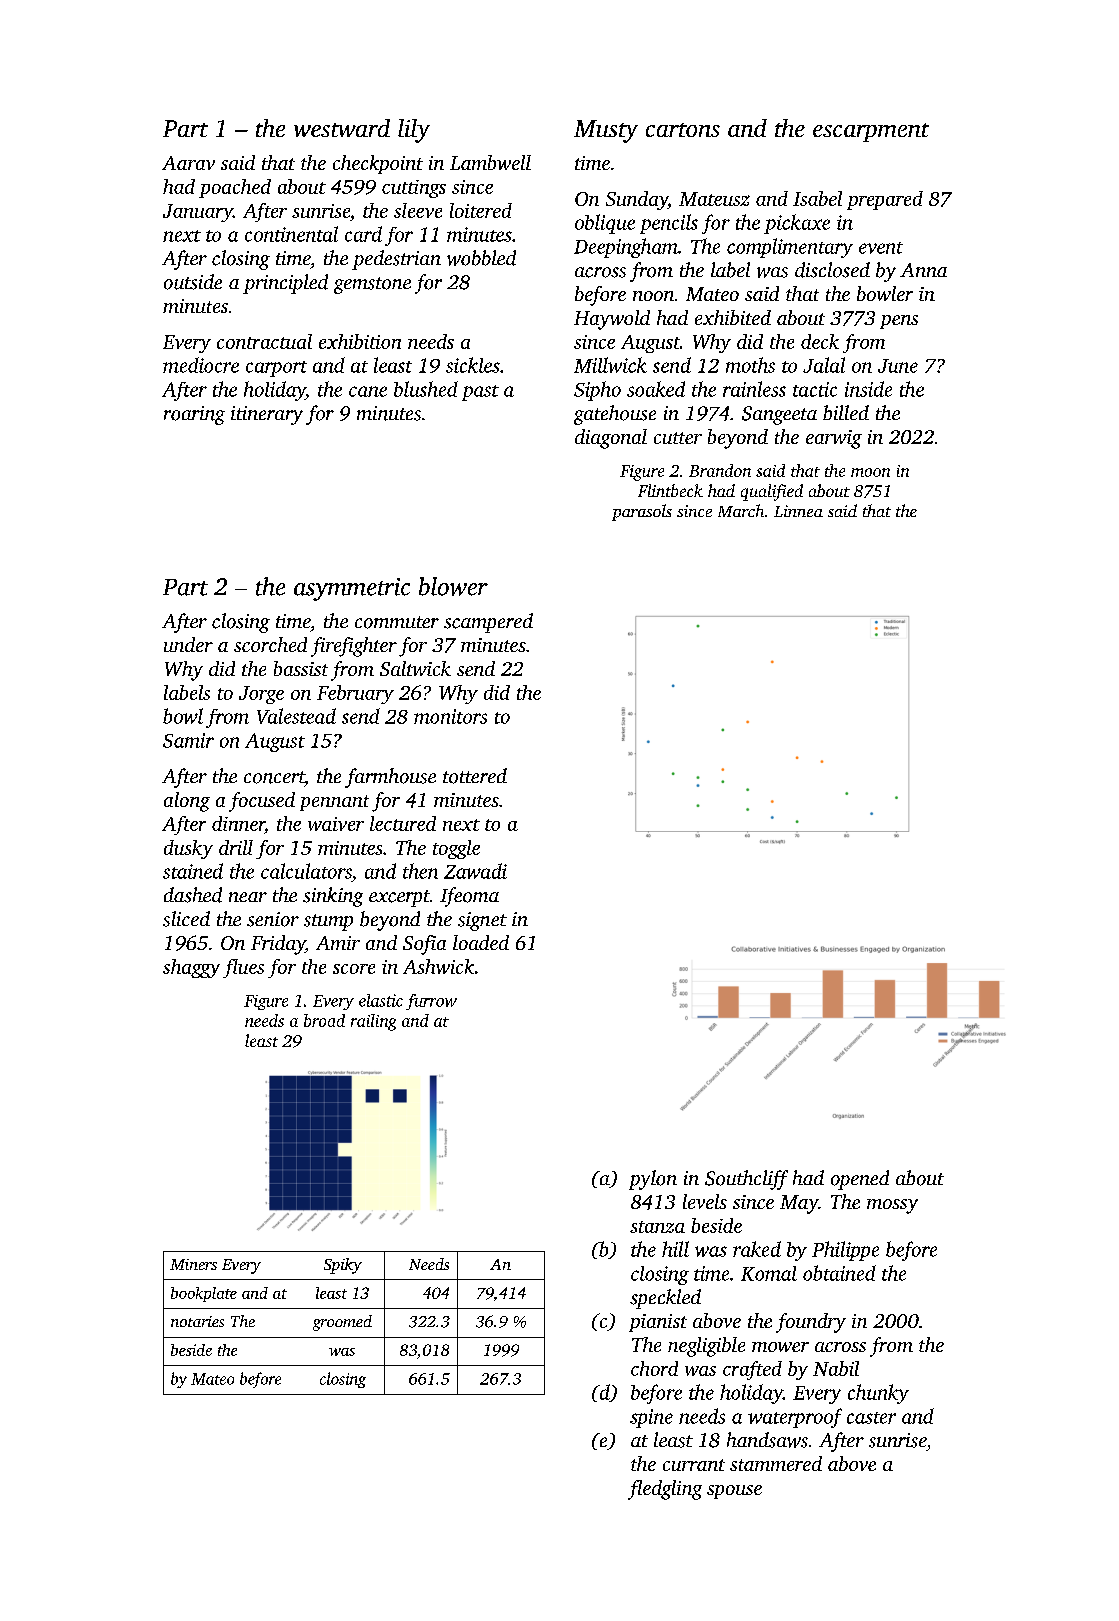 This screenshot has width=1119, height=1621. What do you see at coordinates (626, 248) in the screenshot?
I see `Deepingham` at bounding box center [626, 248].
